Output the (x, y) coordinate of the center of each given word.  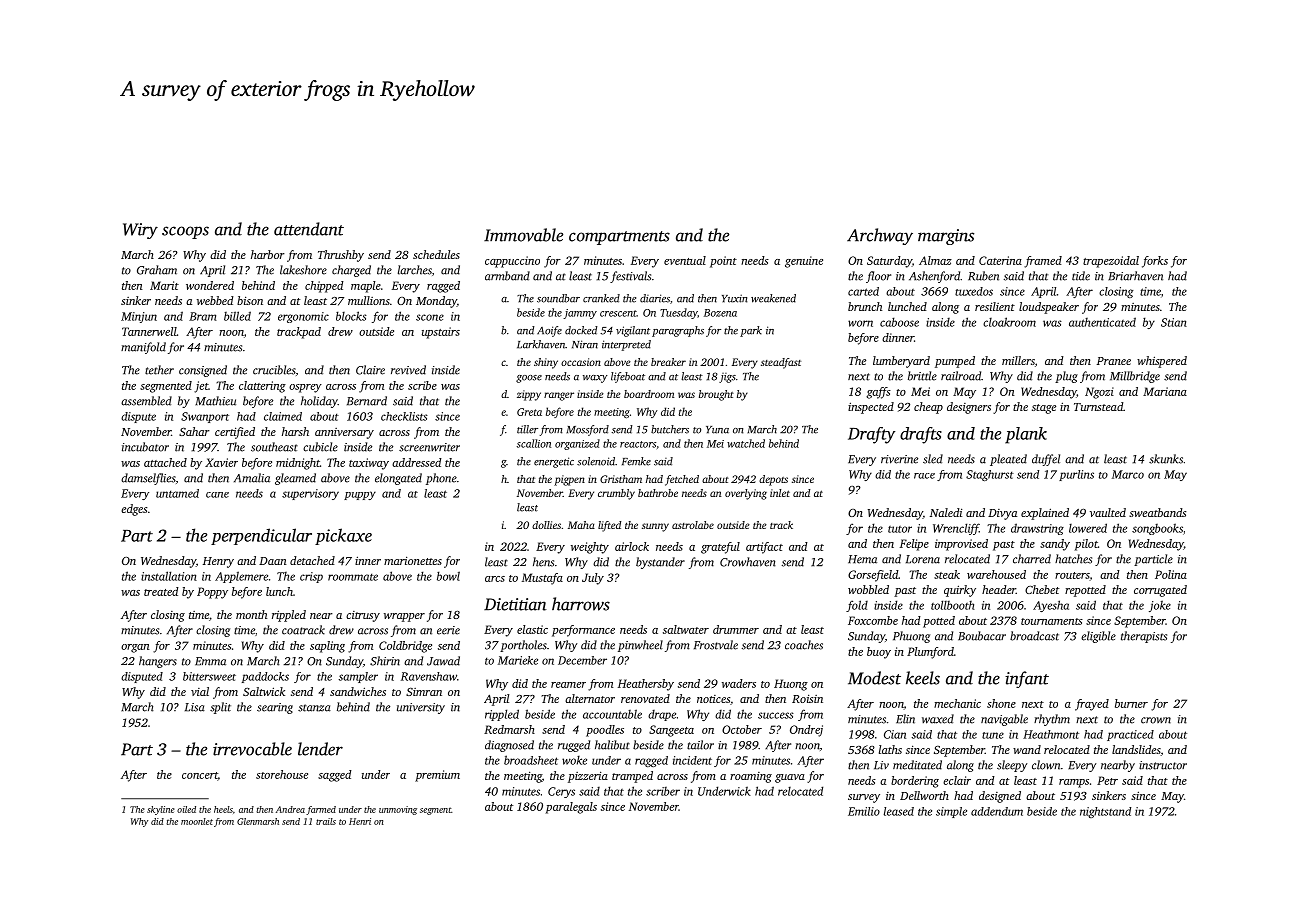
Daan (273, 561)
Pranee (1114, 361)
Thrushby (341, 256)
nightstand (1105, 812)
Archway (880, 236)
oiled (186, 809)
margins (946, 237)
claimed (283, 416)
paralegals (571, 808)
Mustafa (542, 579)
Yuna (717, 430)
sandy (1055, 545)
